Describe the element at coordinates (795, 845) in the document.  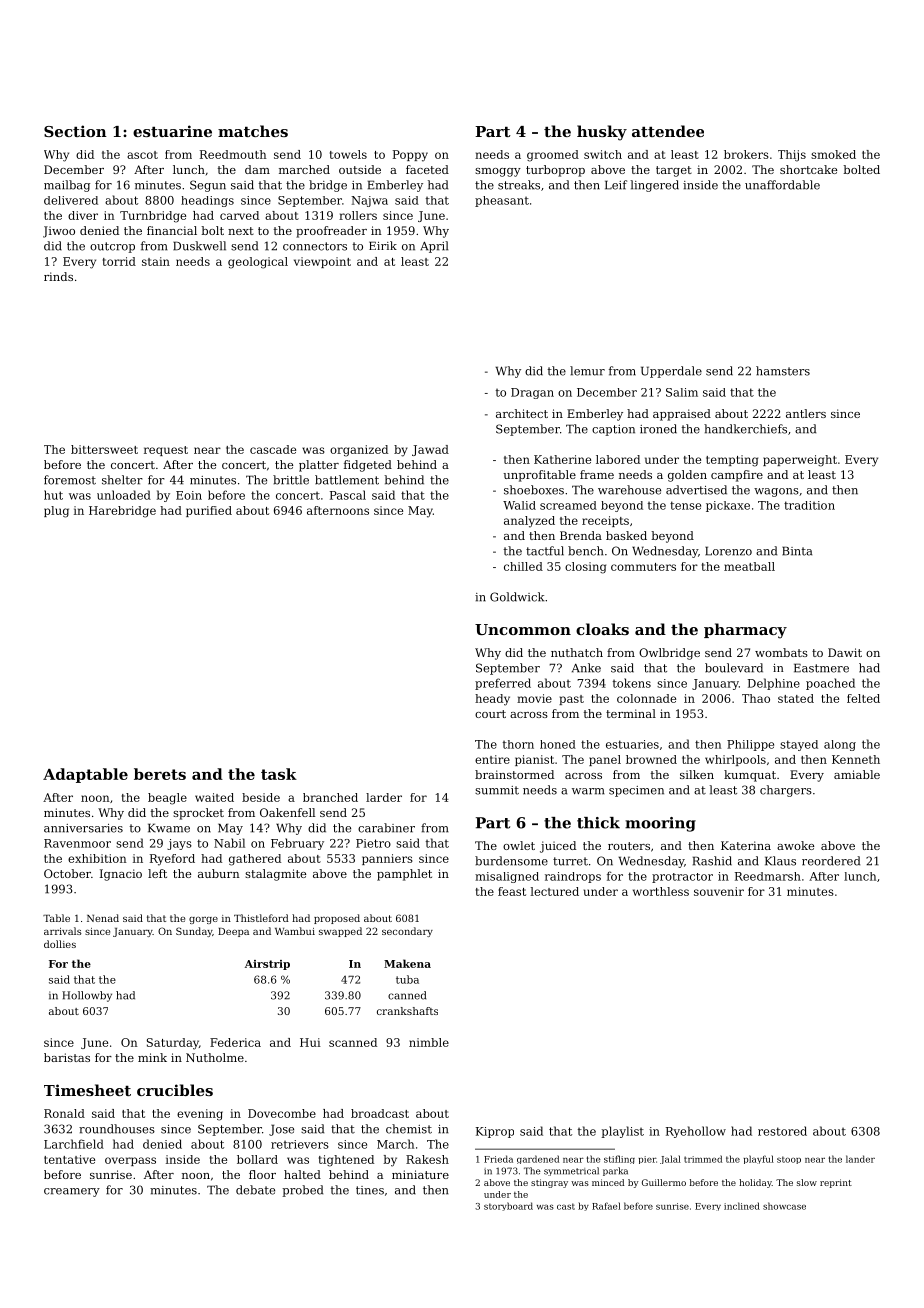
I see `awoke` at that location.
